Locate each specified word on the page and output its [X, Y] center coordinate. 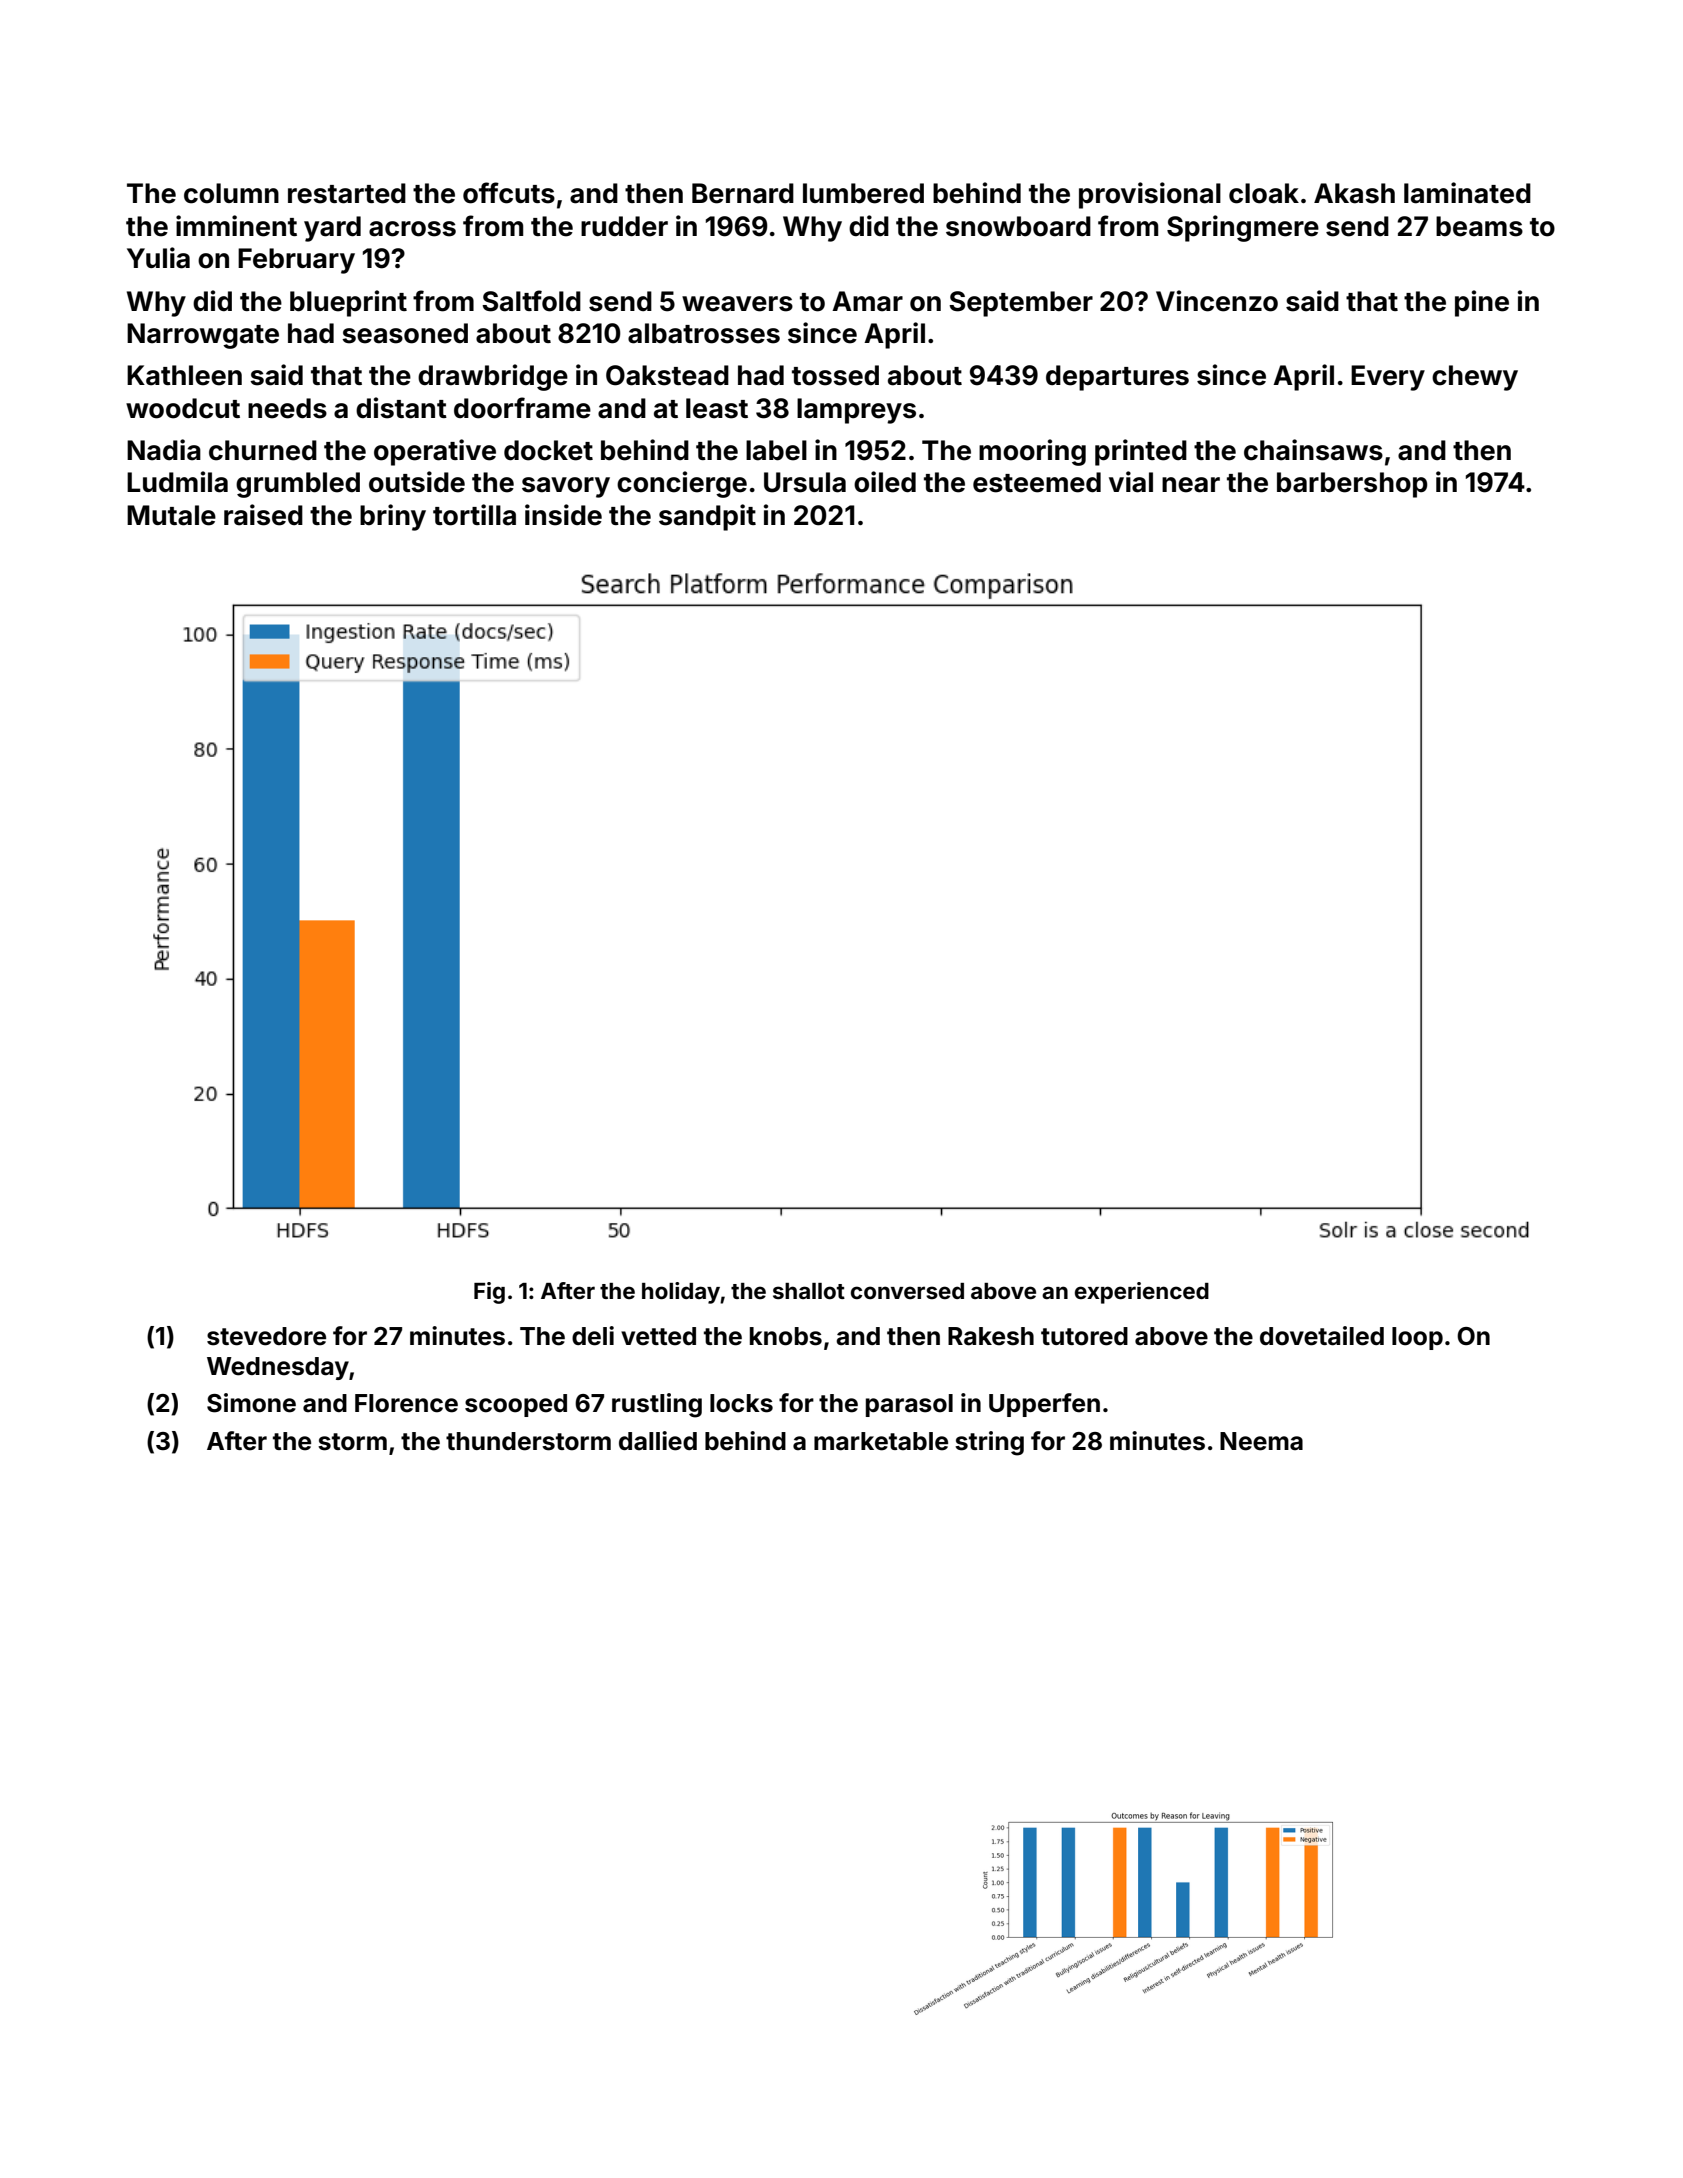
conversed [907, 1291]
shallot [809, 1291]
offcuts [509, 193]
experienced [1142, 1293]
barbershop [1352, 485]
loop [1417, 1338]
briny [393, 517]
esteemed [1037, 482]
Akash [1354, 193]
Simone [251, 1403]
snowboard [1018, 226]
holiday [681, 1293]
